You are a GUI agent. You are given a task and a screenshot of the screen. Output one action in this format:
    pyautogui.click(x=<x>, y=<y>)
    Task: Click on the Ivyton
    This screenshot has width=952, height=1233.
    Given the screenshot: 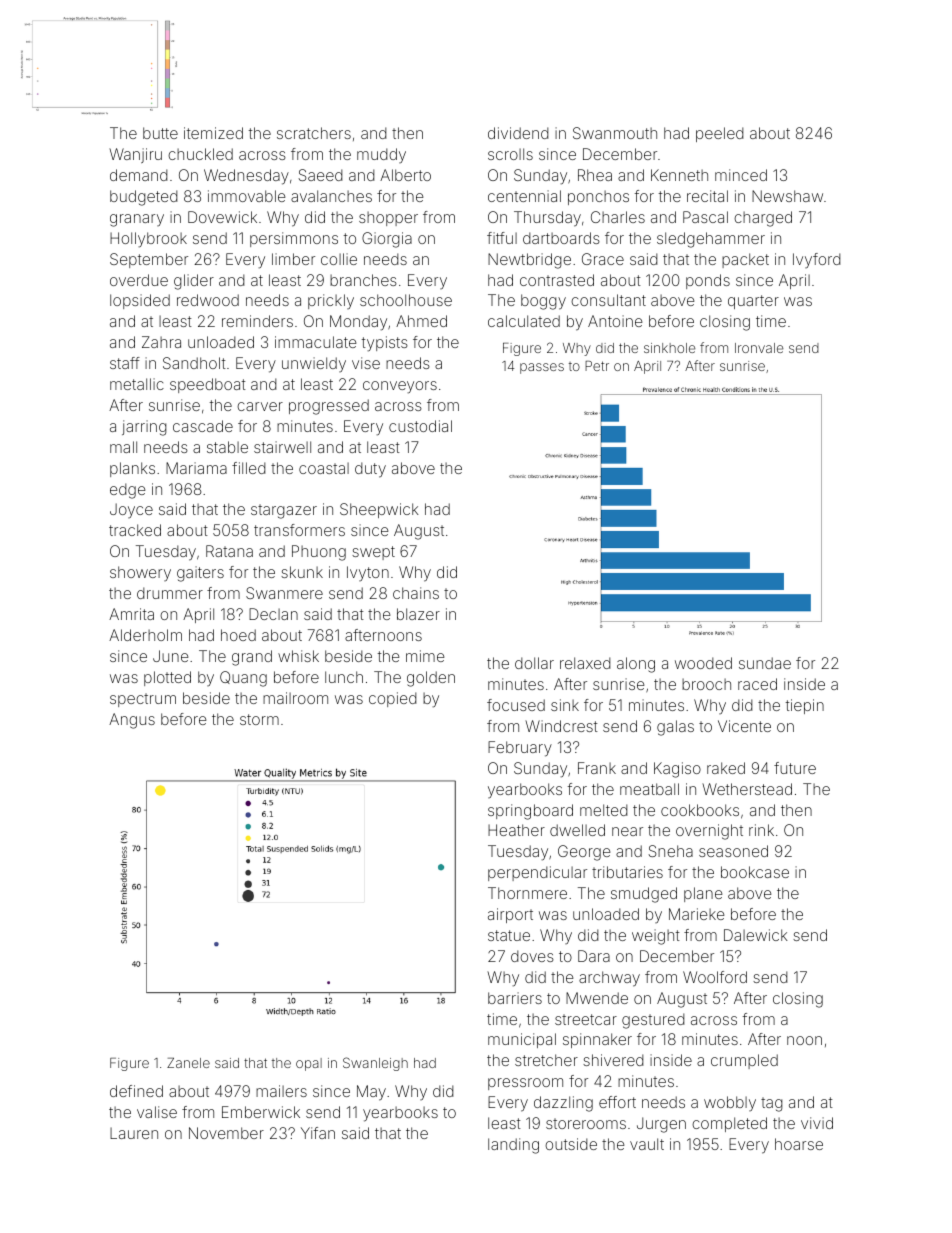 What is the action you would take?
    pyautogui.click(x=368, y=573)
